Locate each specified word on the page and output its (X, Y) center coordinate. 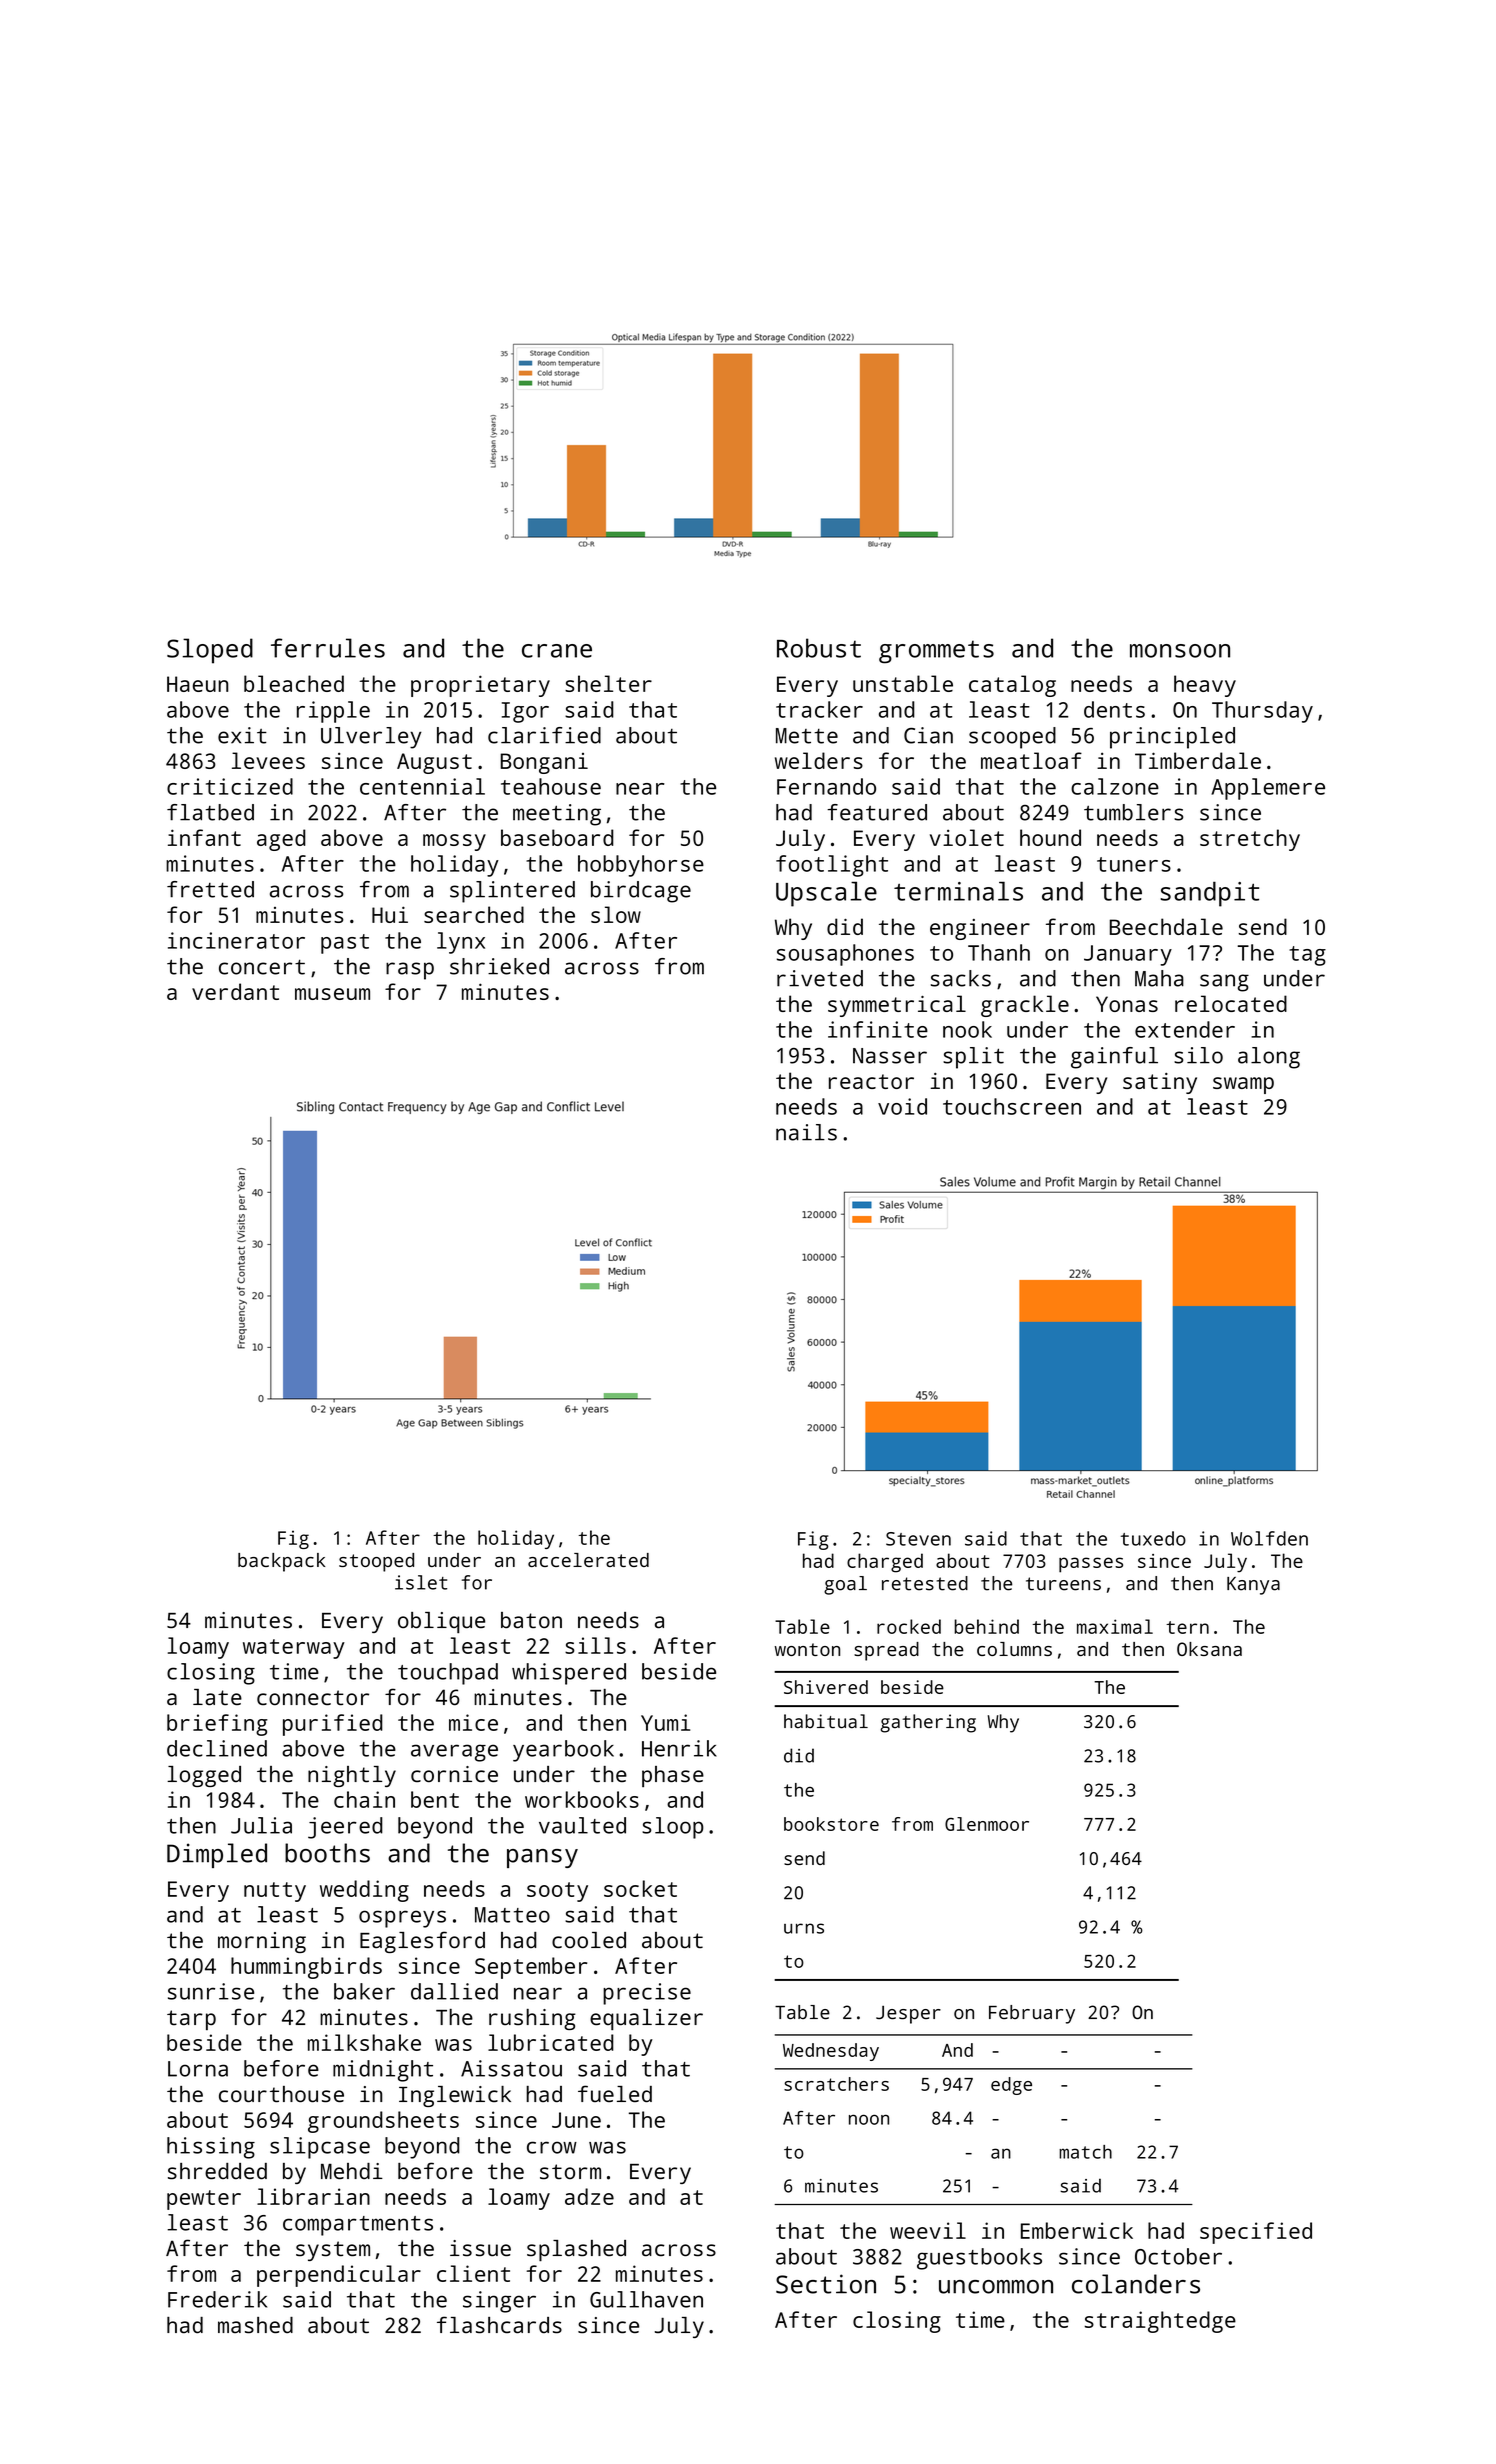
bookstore (831, 1824)
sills (595, 1645)
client (473, 2273)
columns (1014, 1649)
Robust (819, 648)
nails (806, 1132)
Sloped (210, 651)
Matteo (512, 1915)
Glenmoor (987, 1824)
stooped (376, 1562)
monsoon (1180, 651)
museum (332, 994)
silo (1198, 1055)
